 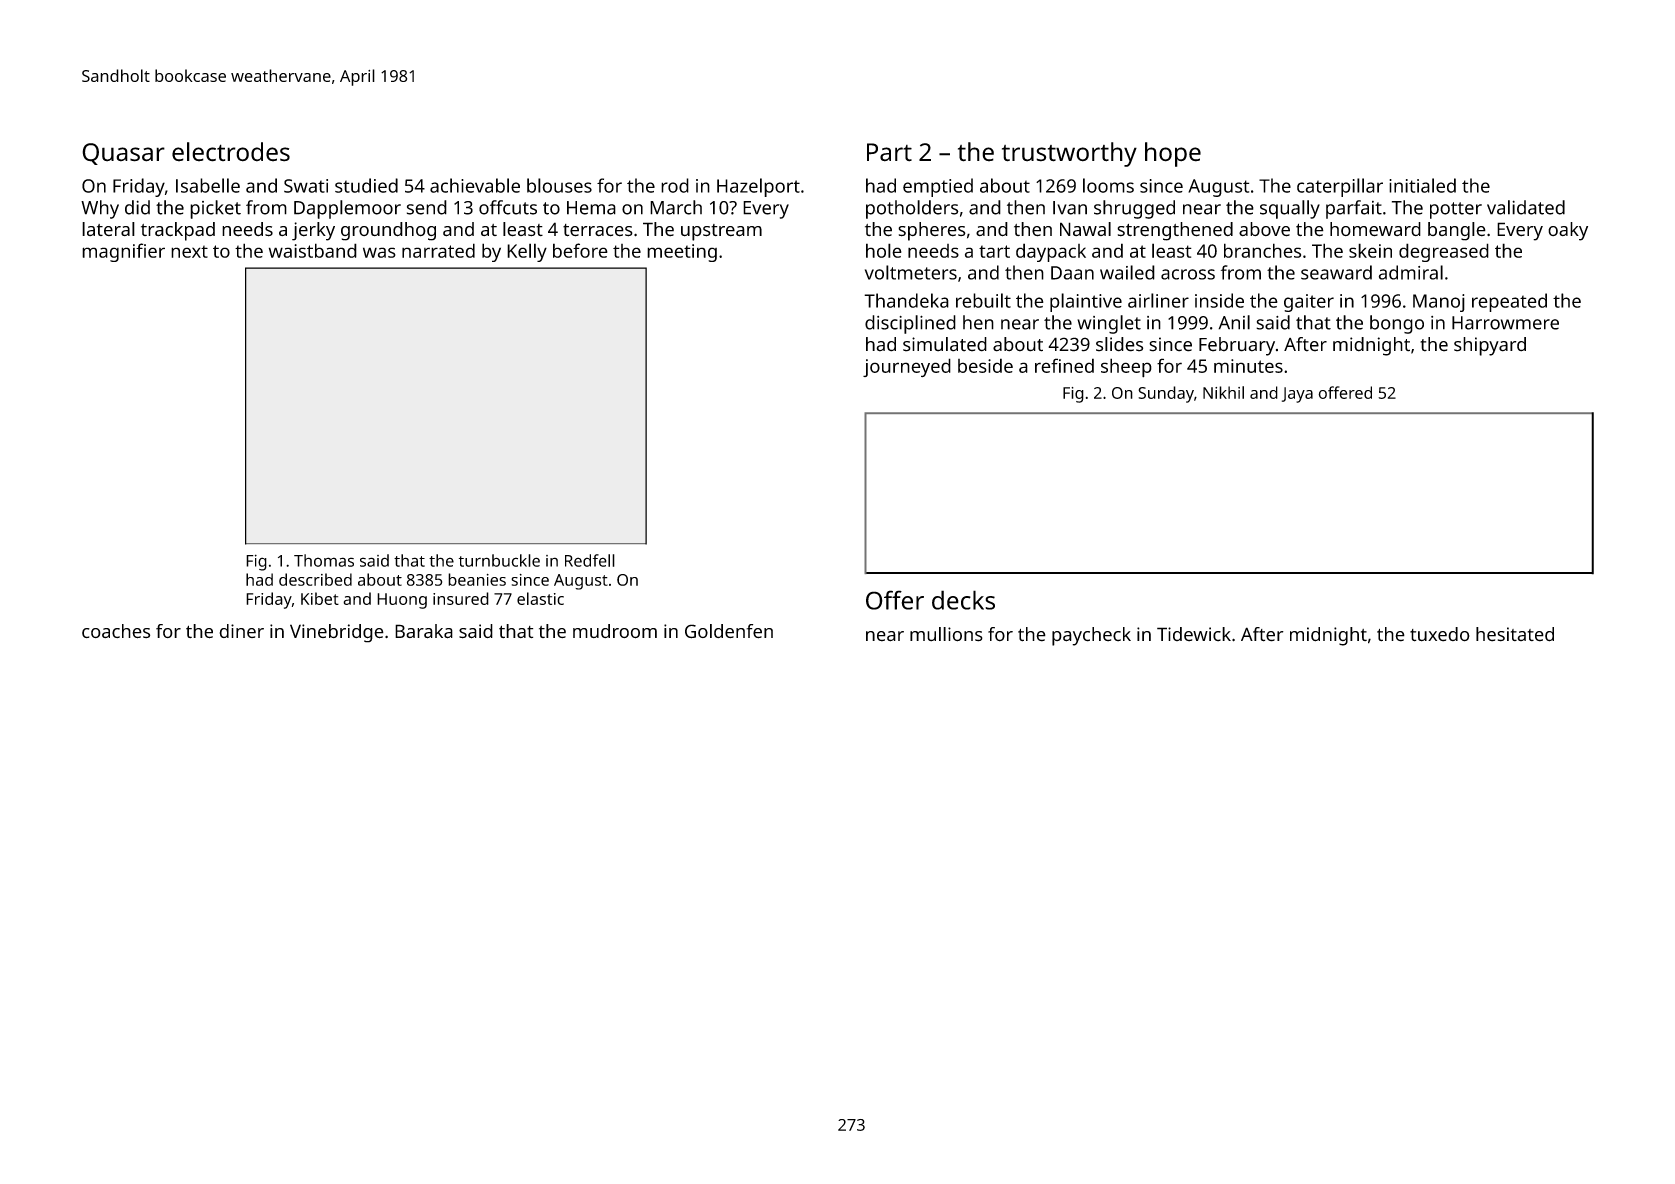 What do you see at coordinates (1237, 346) in the document?
I see `February` at bounding box center [1237, 346].
